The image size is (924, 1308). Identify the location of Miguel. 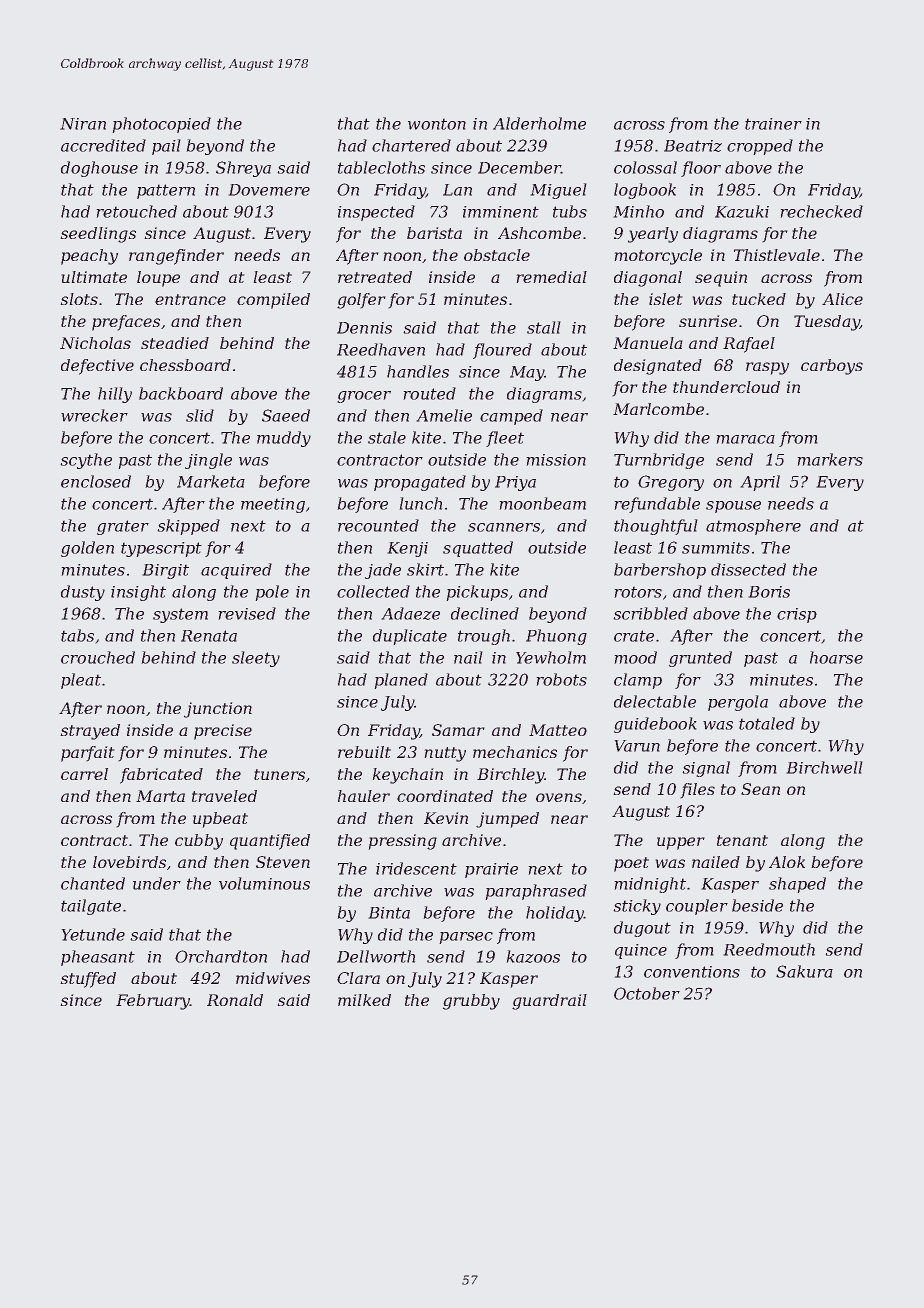
(558, 191).
